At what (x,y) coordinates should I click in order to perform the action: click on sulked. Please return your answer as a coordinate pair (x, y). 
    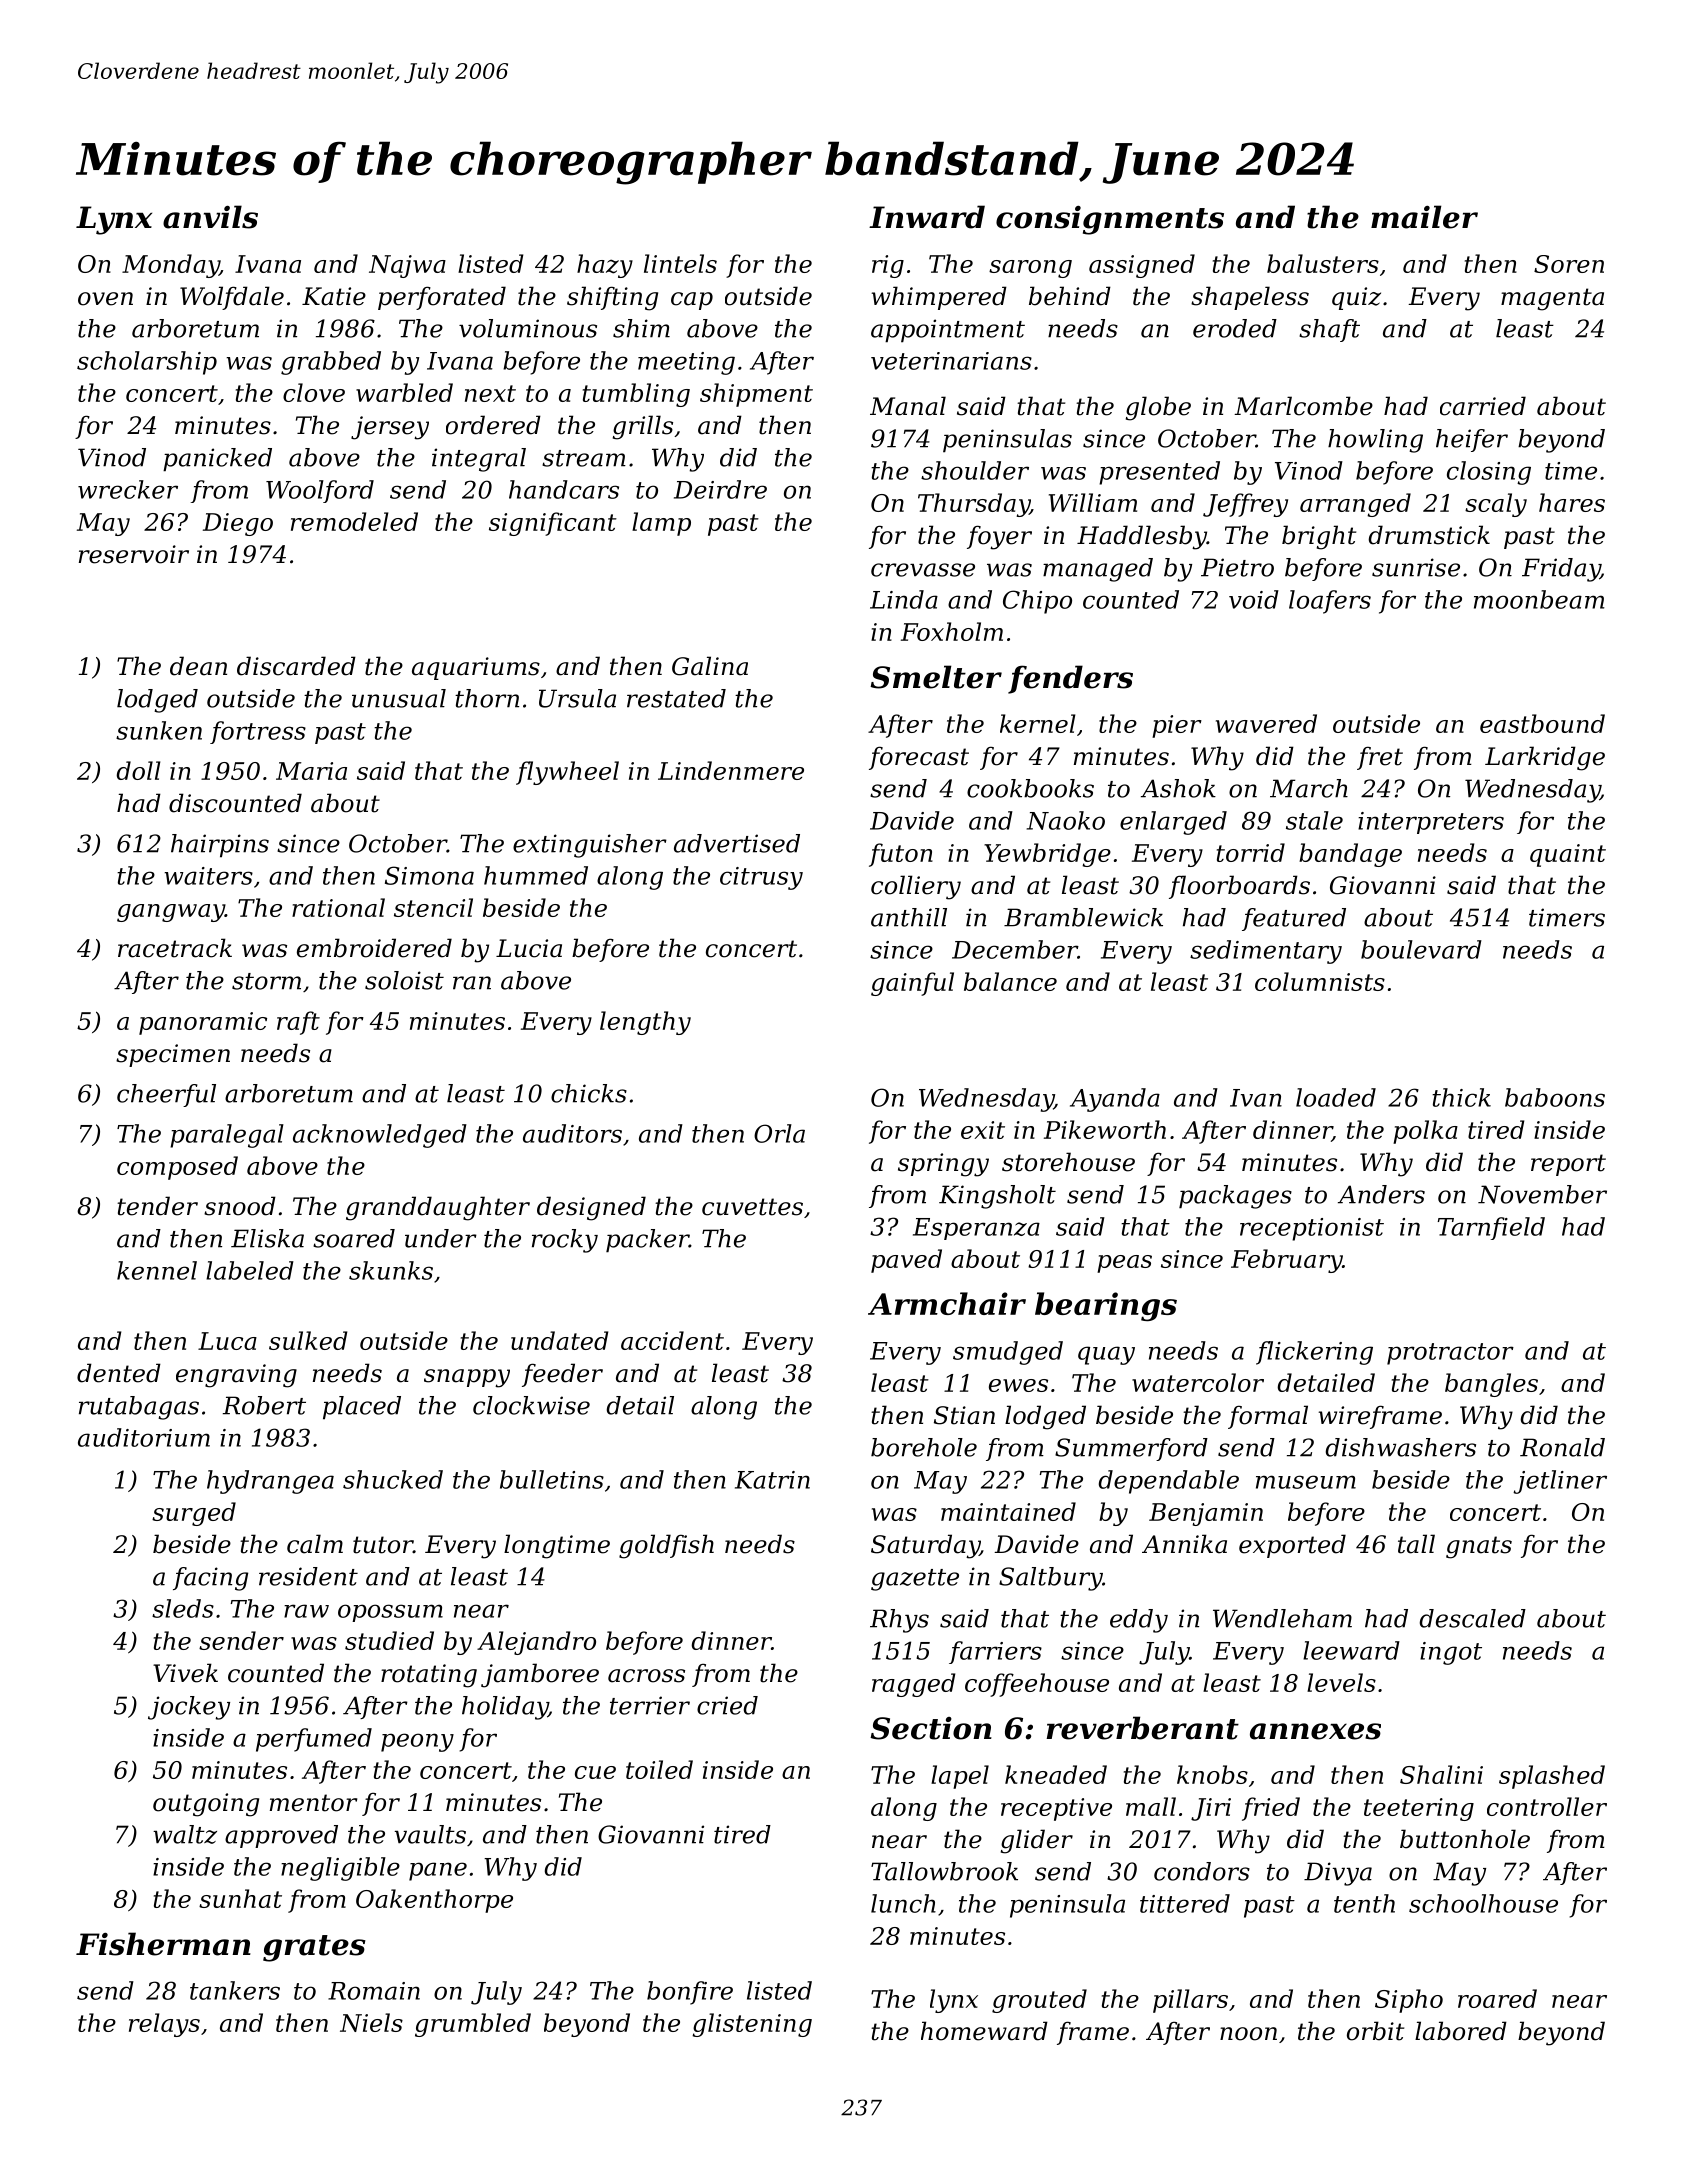
    Looking at the image, I should click on (308, 1340).
